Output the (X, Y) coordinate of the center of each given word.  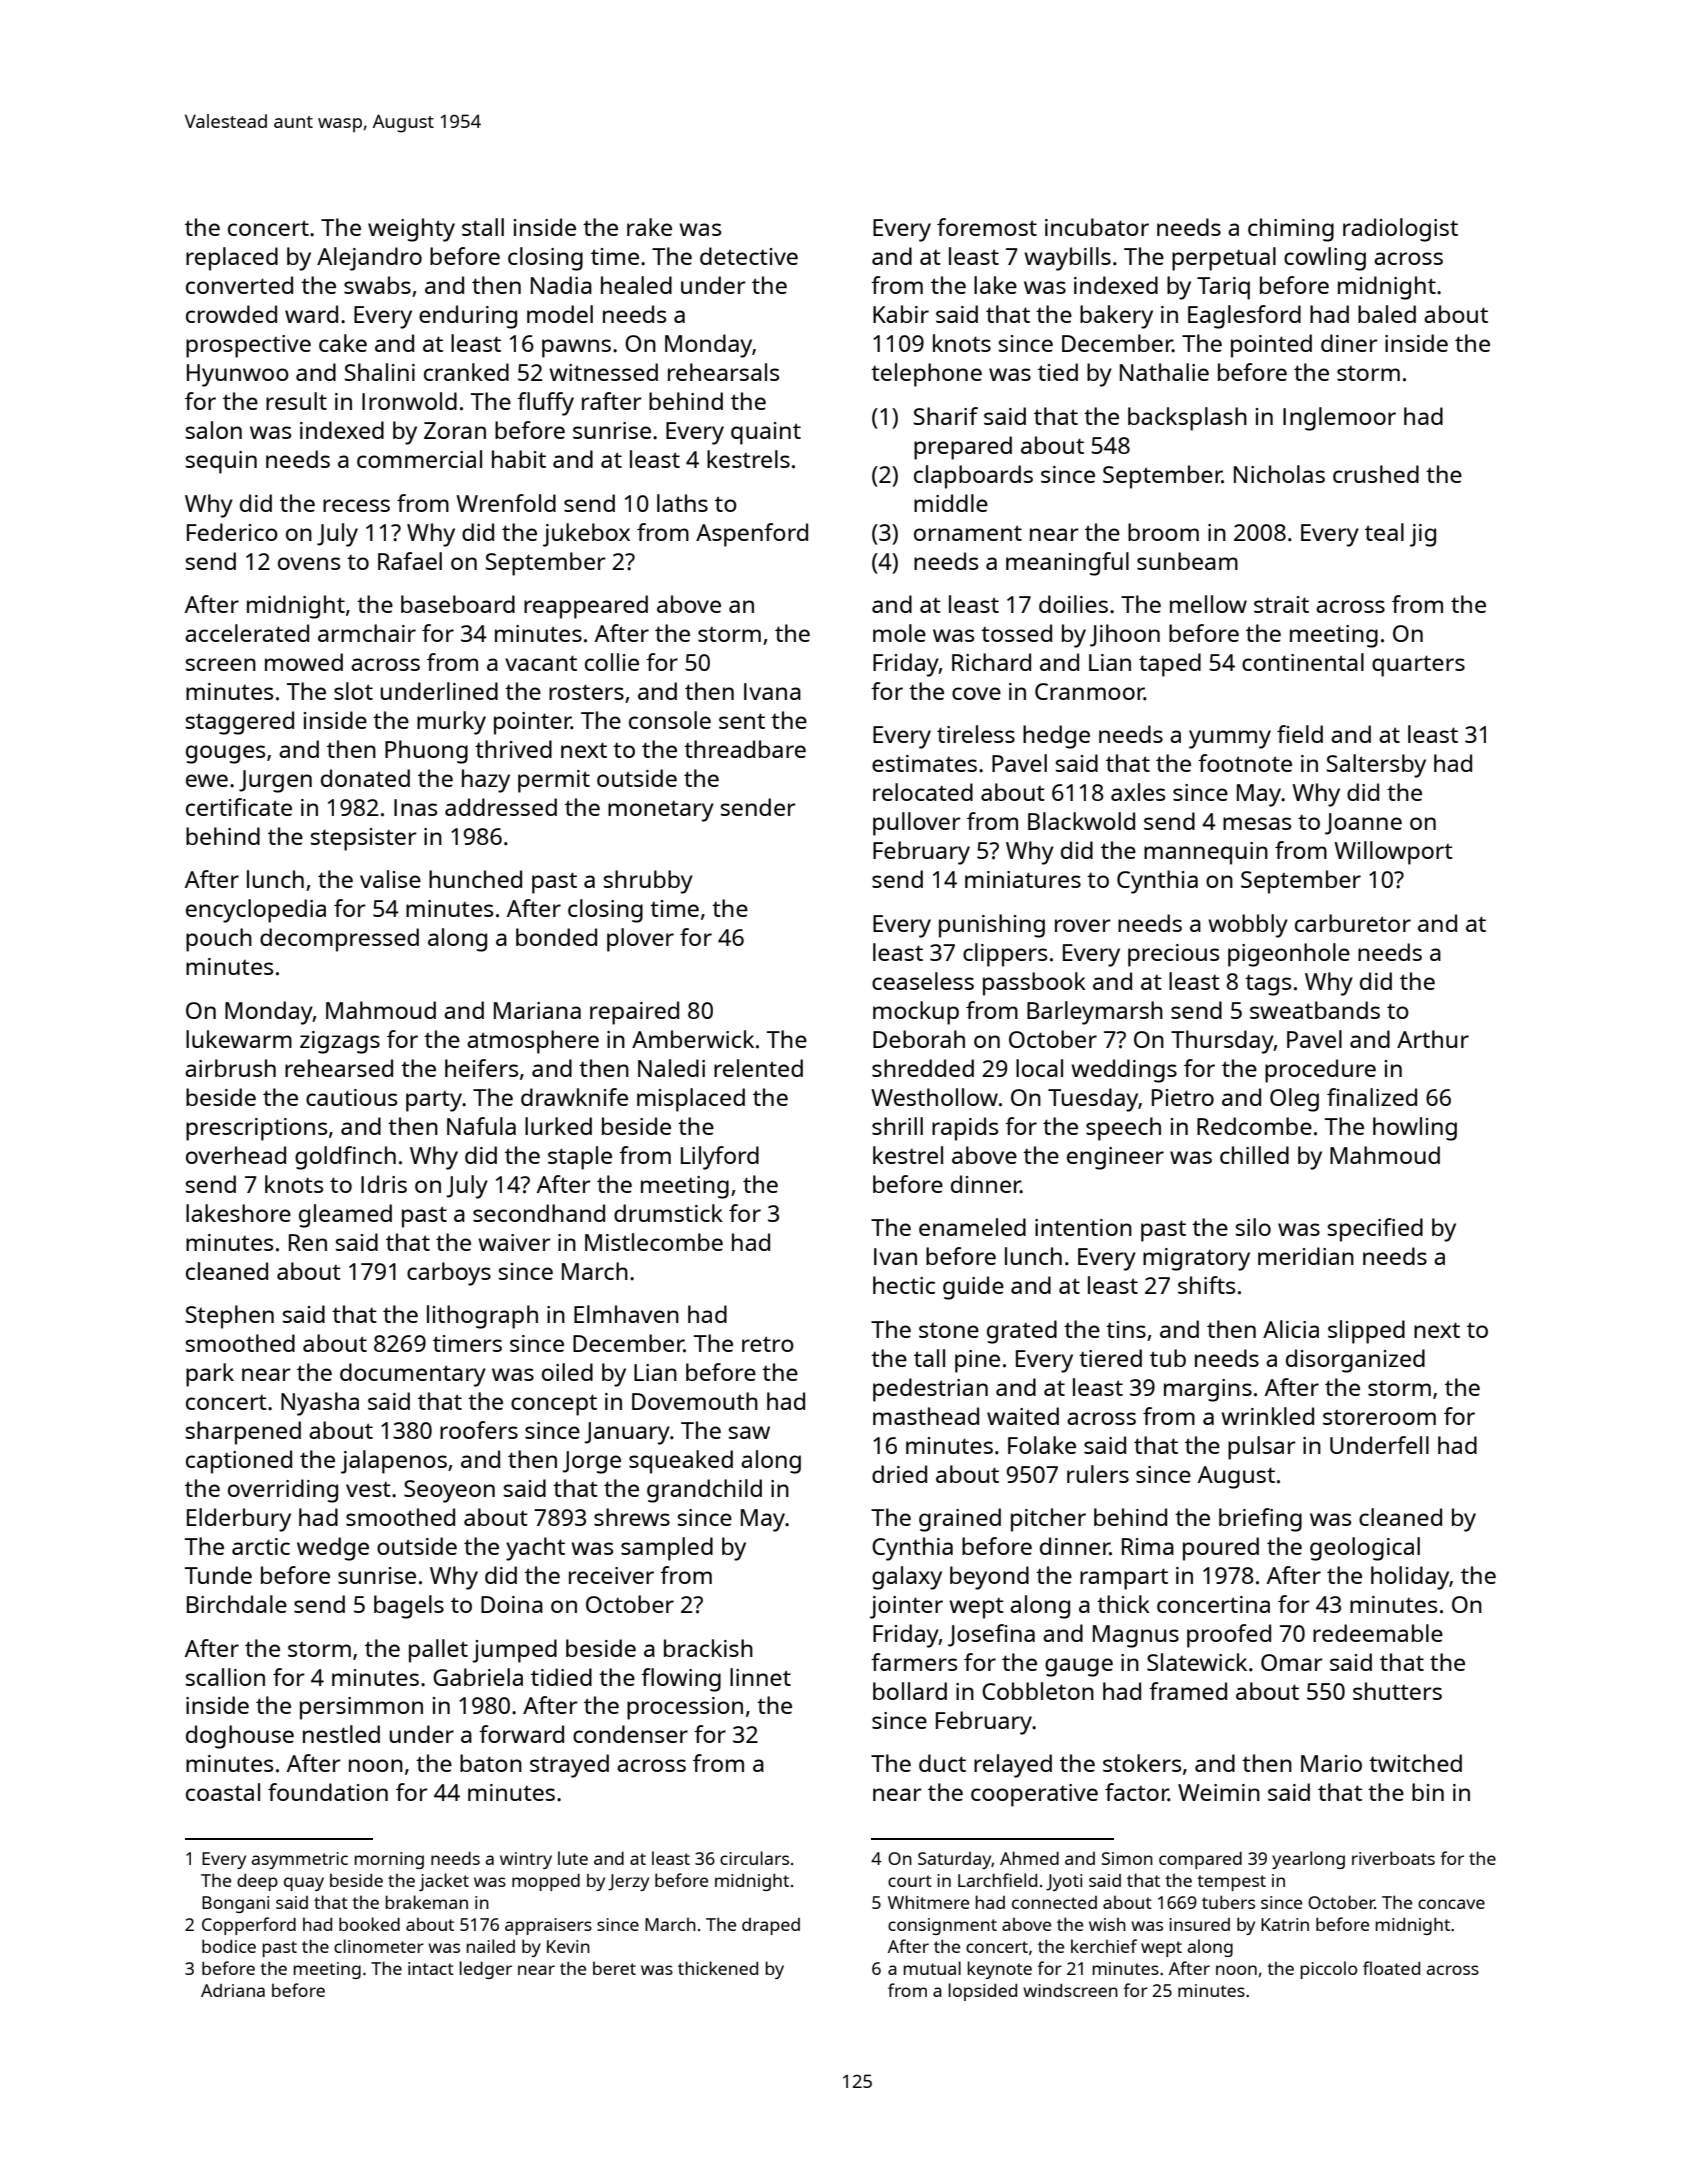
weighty (411, 230)
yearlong (1308, 1860)
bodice (229, 1946)
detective (749, 256)
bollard (910, 1691)
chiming (1291, 230)
